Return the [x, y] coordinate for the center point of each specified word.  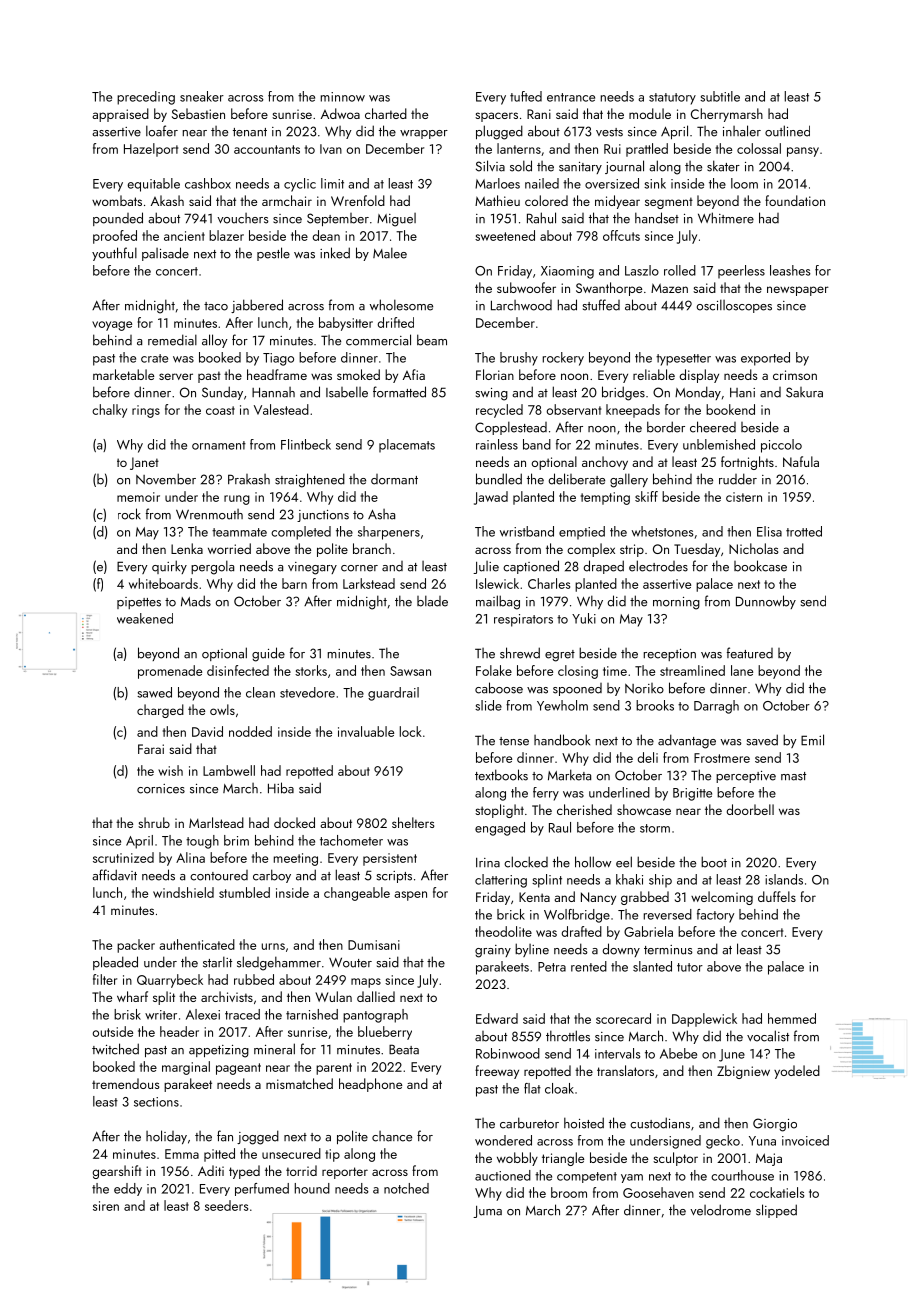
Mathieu [497, 200]
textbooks [501, 775]
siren [106, 1206]
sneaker [202, 96]
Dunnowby [766, 602]
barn [294, 583]
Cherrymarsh [727, 115]
